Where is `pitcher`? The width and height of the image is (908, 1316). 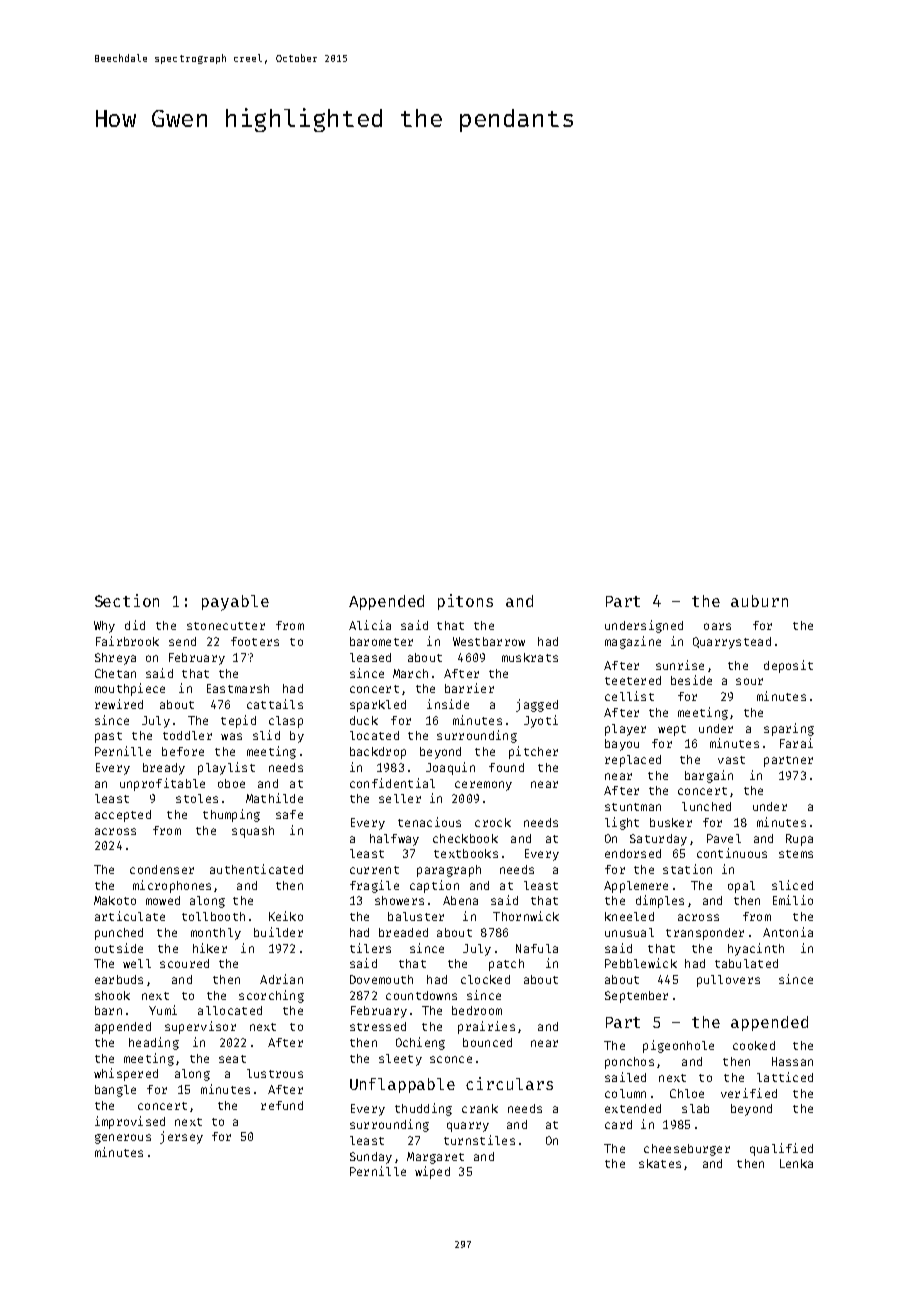
pitcher is located at coordinates (533, 752).
